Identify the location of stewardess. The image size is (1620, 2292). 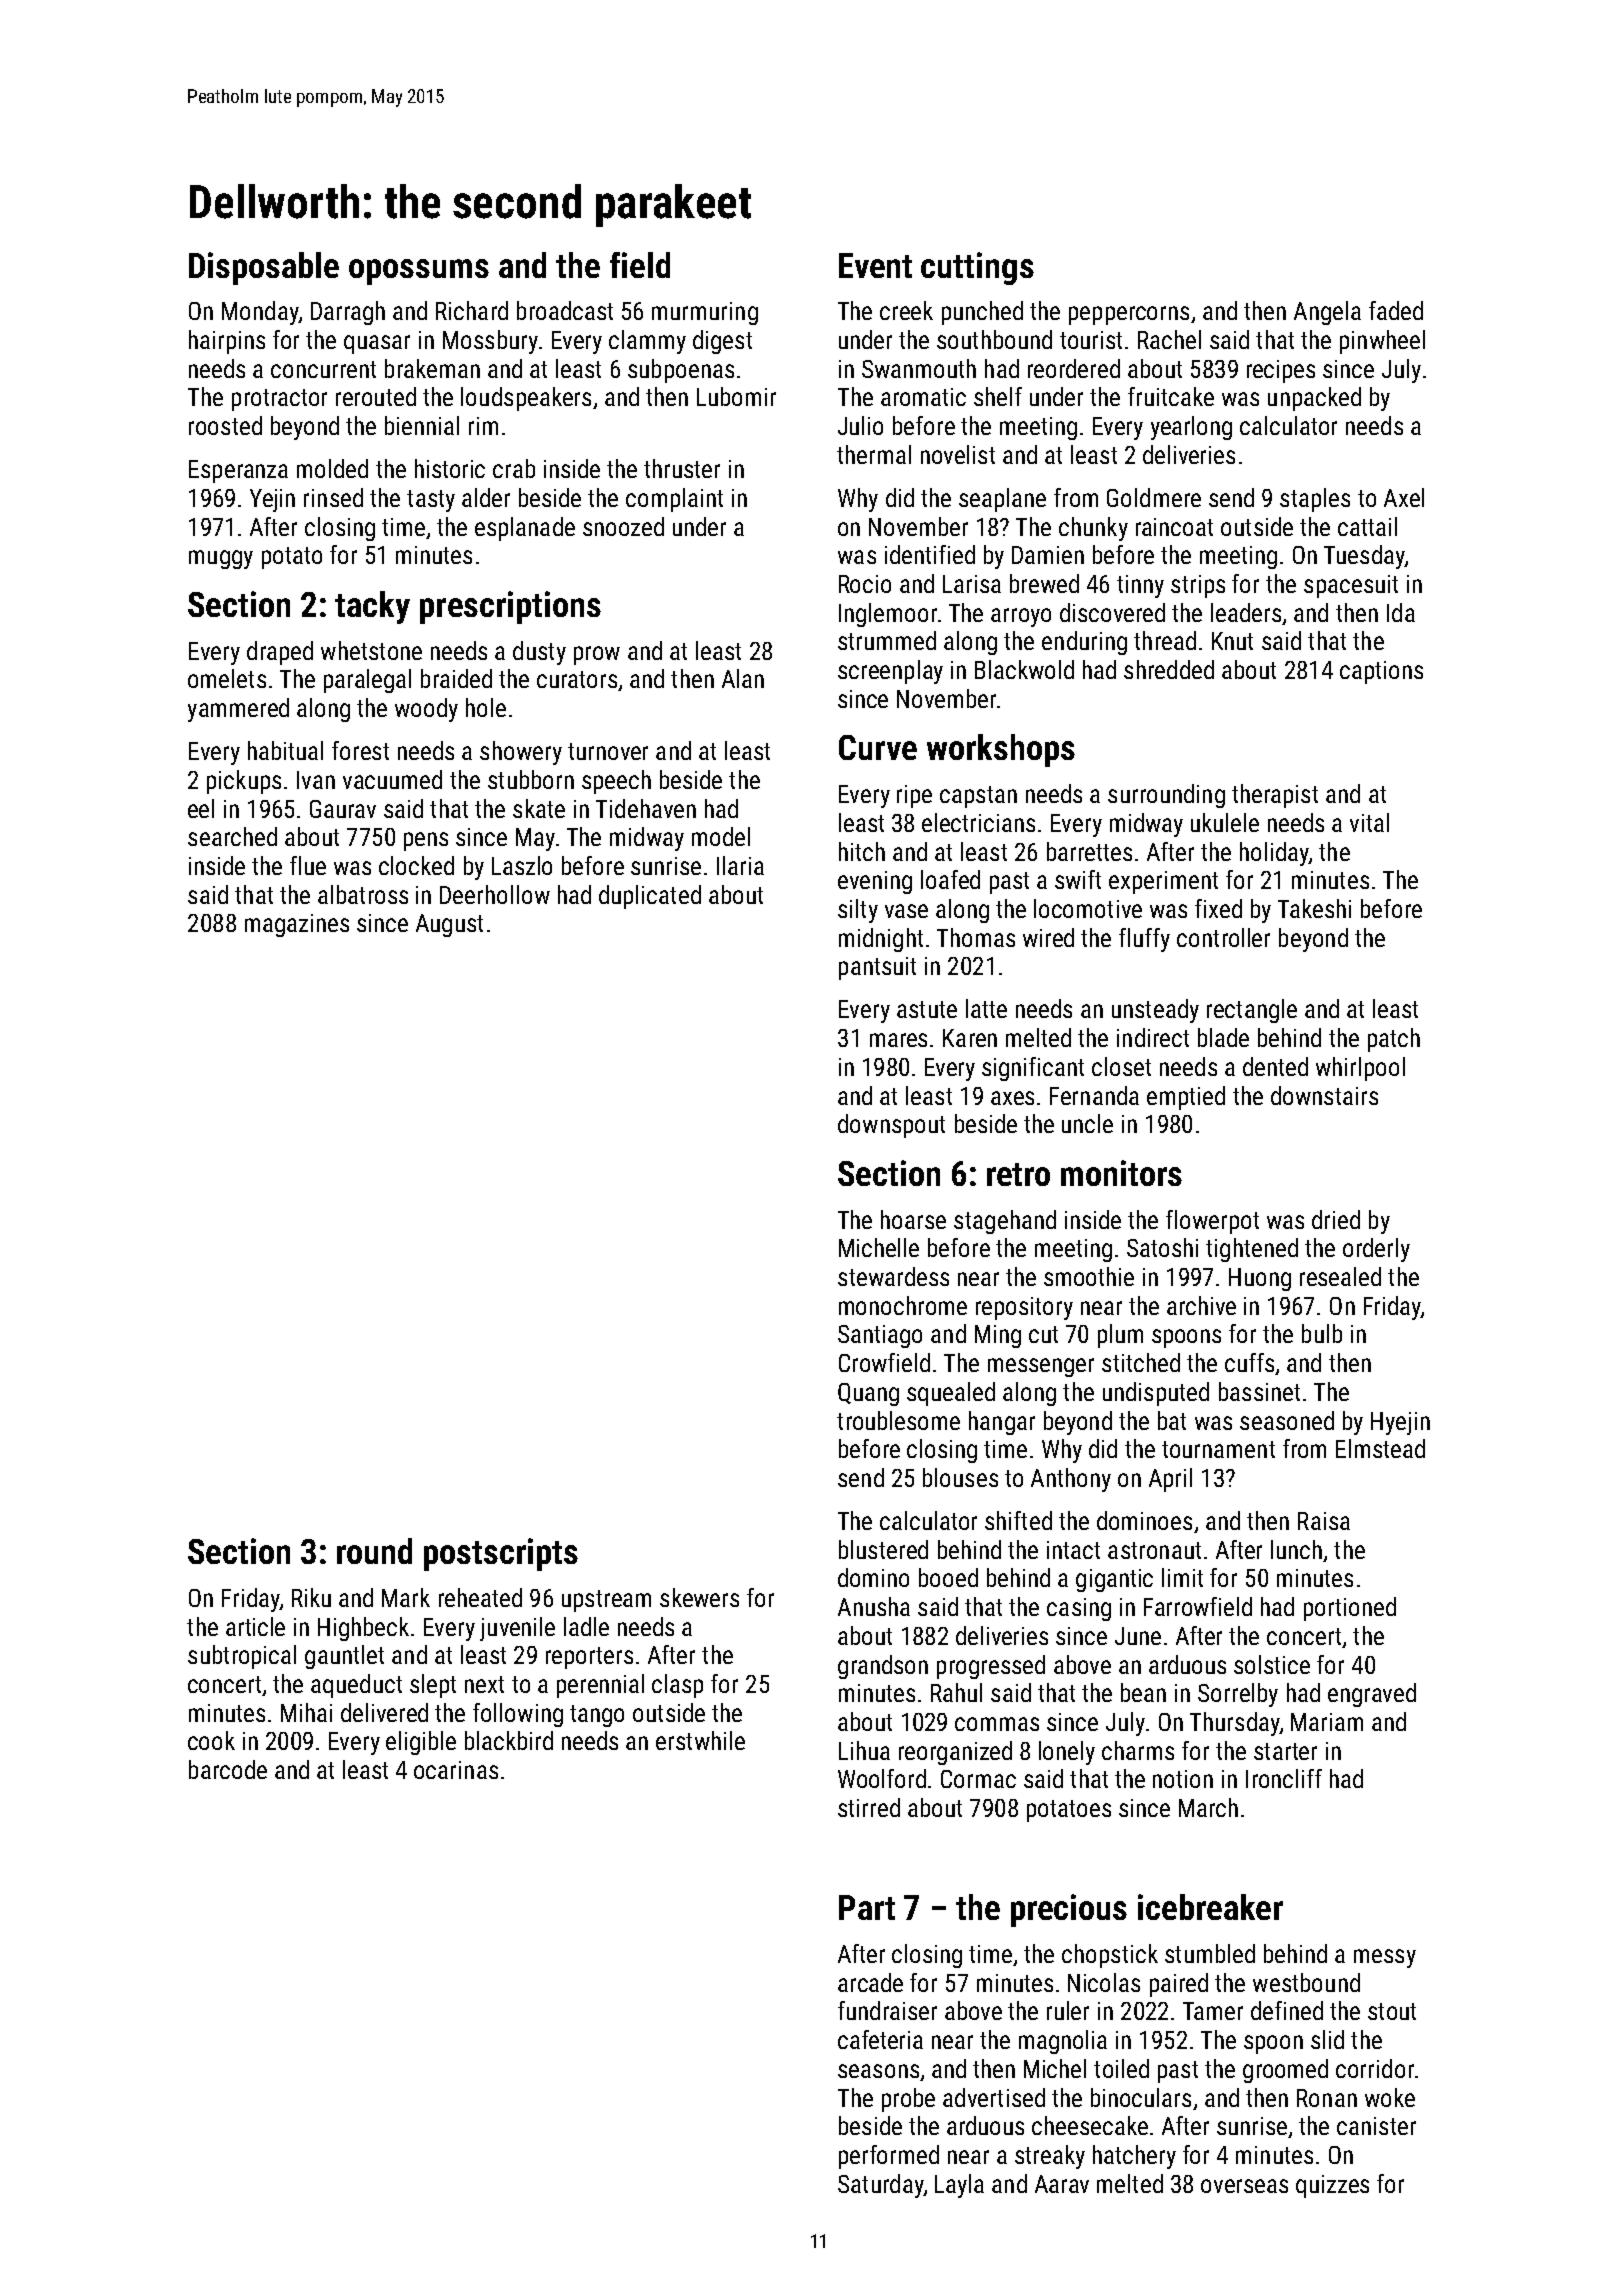
(893, 1276).
